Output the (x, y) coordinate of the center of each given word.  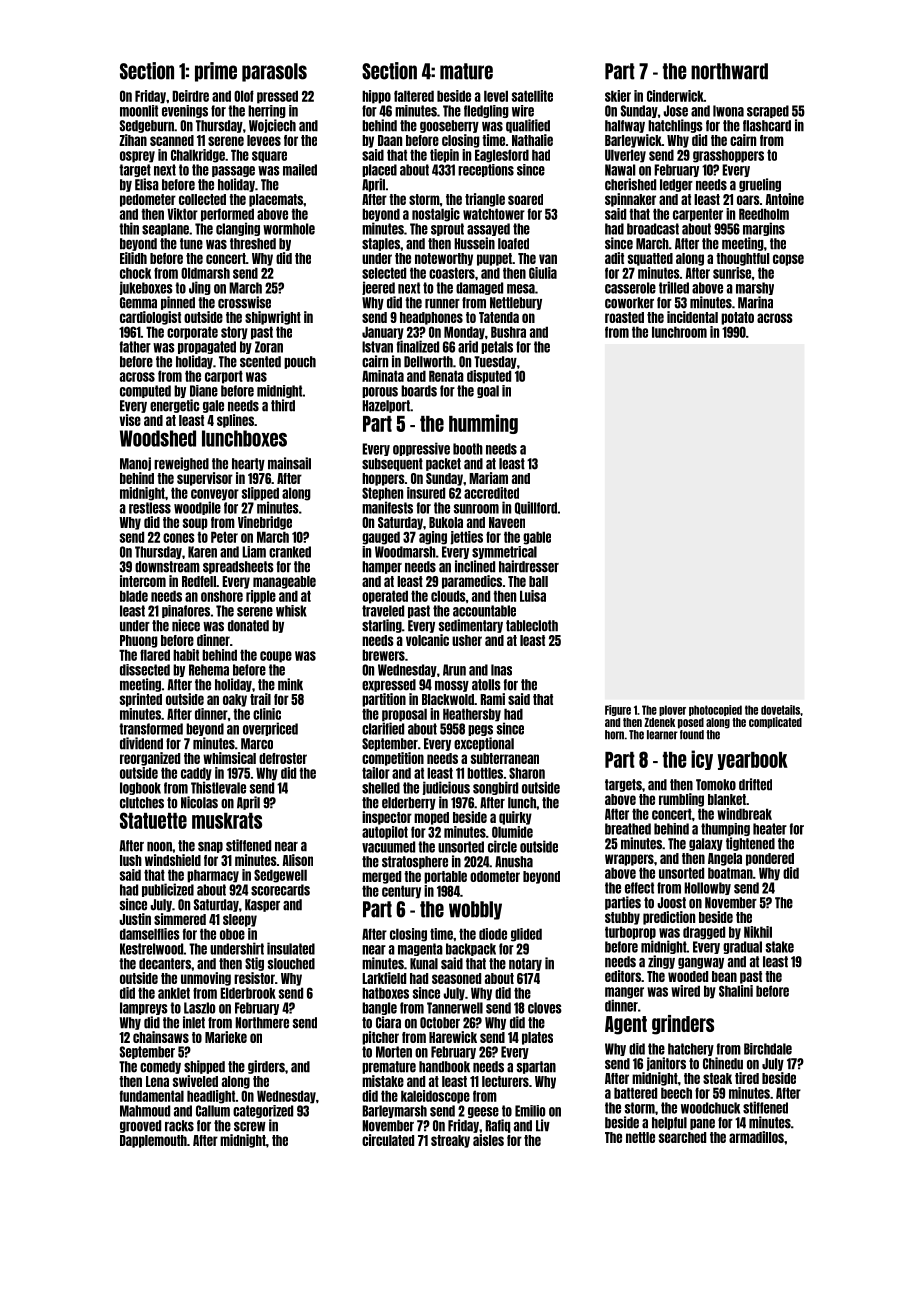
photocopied (715, 710)
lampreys (144, 1008)
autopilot (385, 833)
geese (483, 1112)
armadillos (756, 1137)
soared (525, 199)
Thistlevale (218, 787)
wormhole (289, 229)
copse (788, 260)
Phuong (139, 641)
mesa (521, 289)
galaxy (706, 844)
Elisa (147, 184)
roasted (624, 317)
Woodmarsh (405, 552)
